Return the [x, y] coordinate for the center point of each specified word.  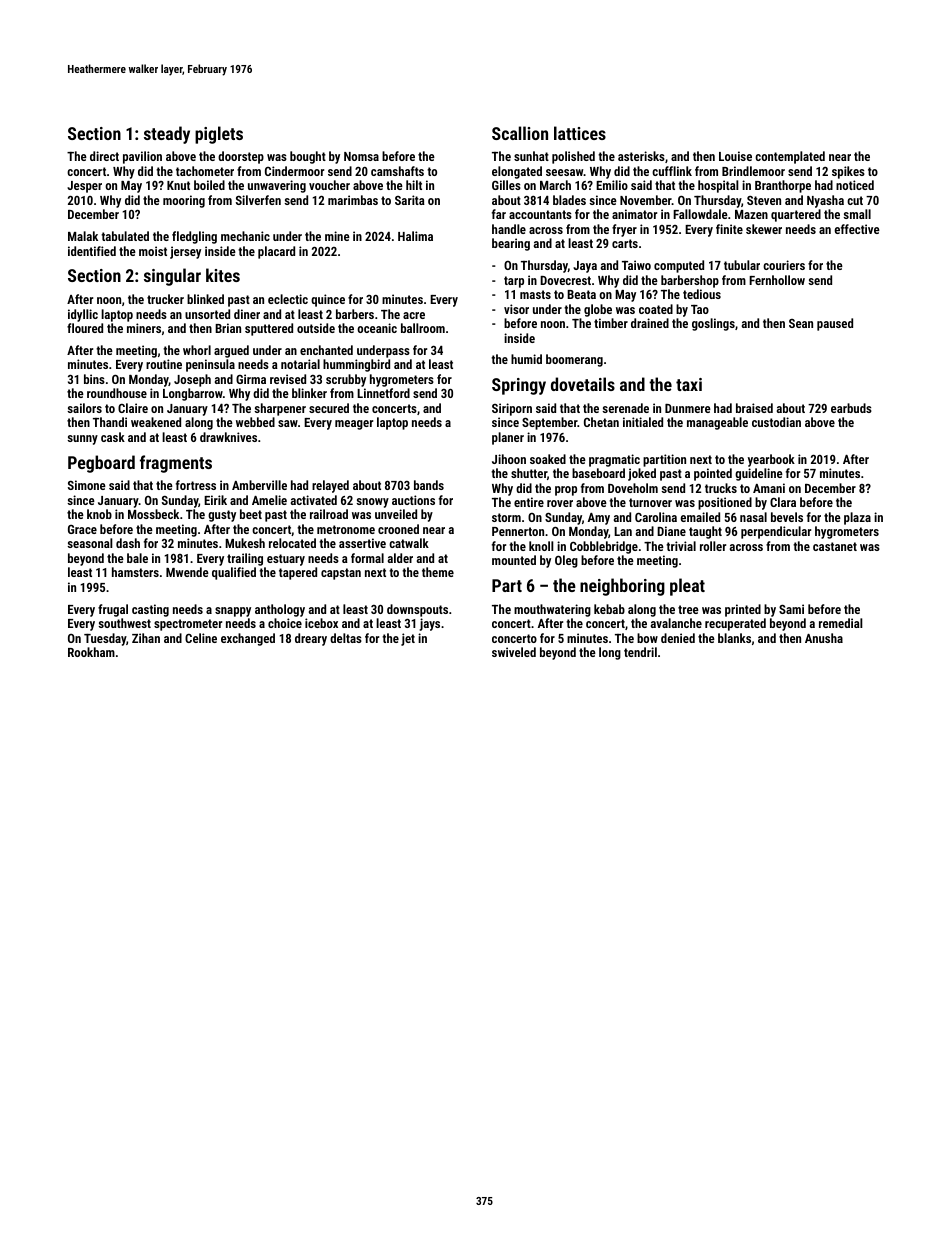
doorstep [241, 157]
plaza [857, 518]
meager [354, 425]
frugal [113, 610]
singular [172, 277]
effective [857, 229]
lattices [580, 133]
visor [516, 309]
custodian [776, 422]
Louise [735, 156]
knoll [541, 546]
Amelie [269, 500]
